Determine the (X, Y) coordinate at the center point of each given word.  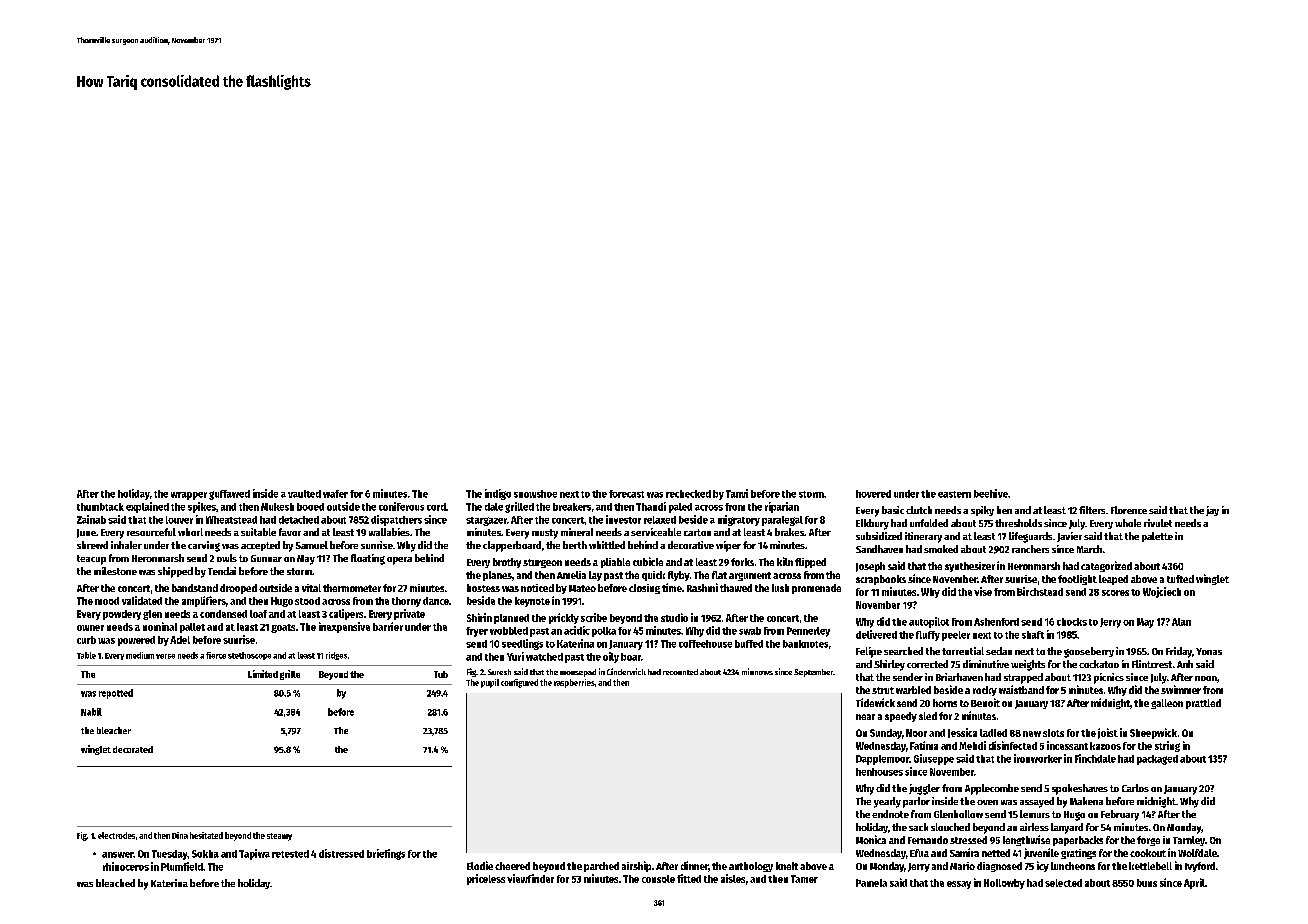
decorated (133, 749)
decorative (691, 545)
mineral (577, 532)
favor (290, 532)
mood (107, 601)
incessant (1067, 745)
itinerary (923, 537)
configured (519, 683)
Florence (1129, 510)
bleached (115, 883)
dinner (694, 865)
